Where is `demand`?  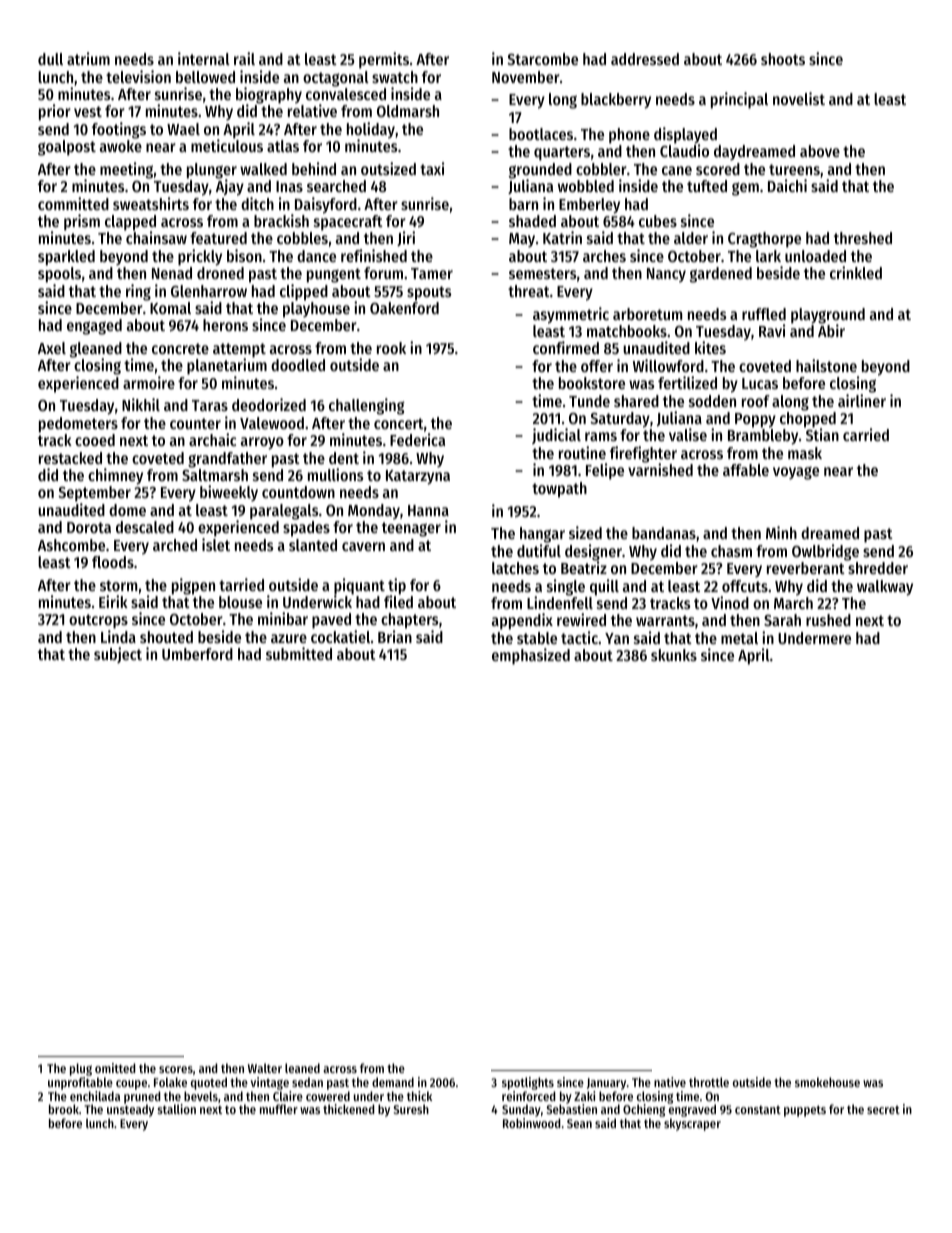 demand is located at coordinates (393, 1082).
